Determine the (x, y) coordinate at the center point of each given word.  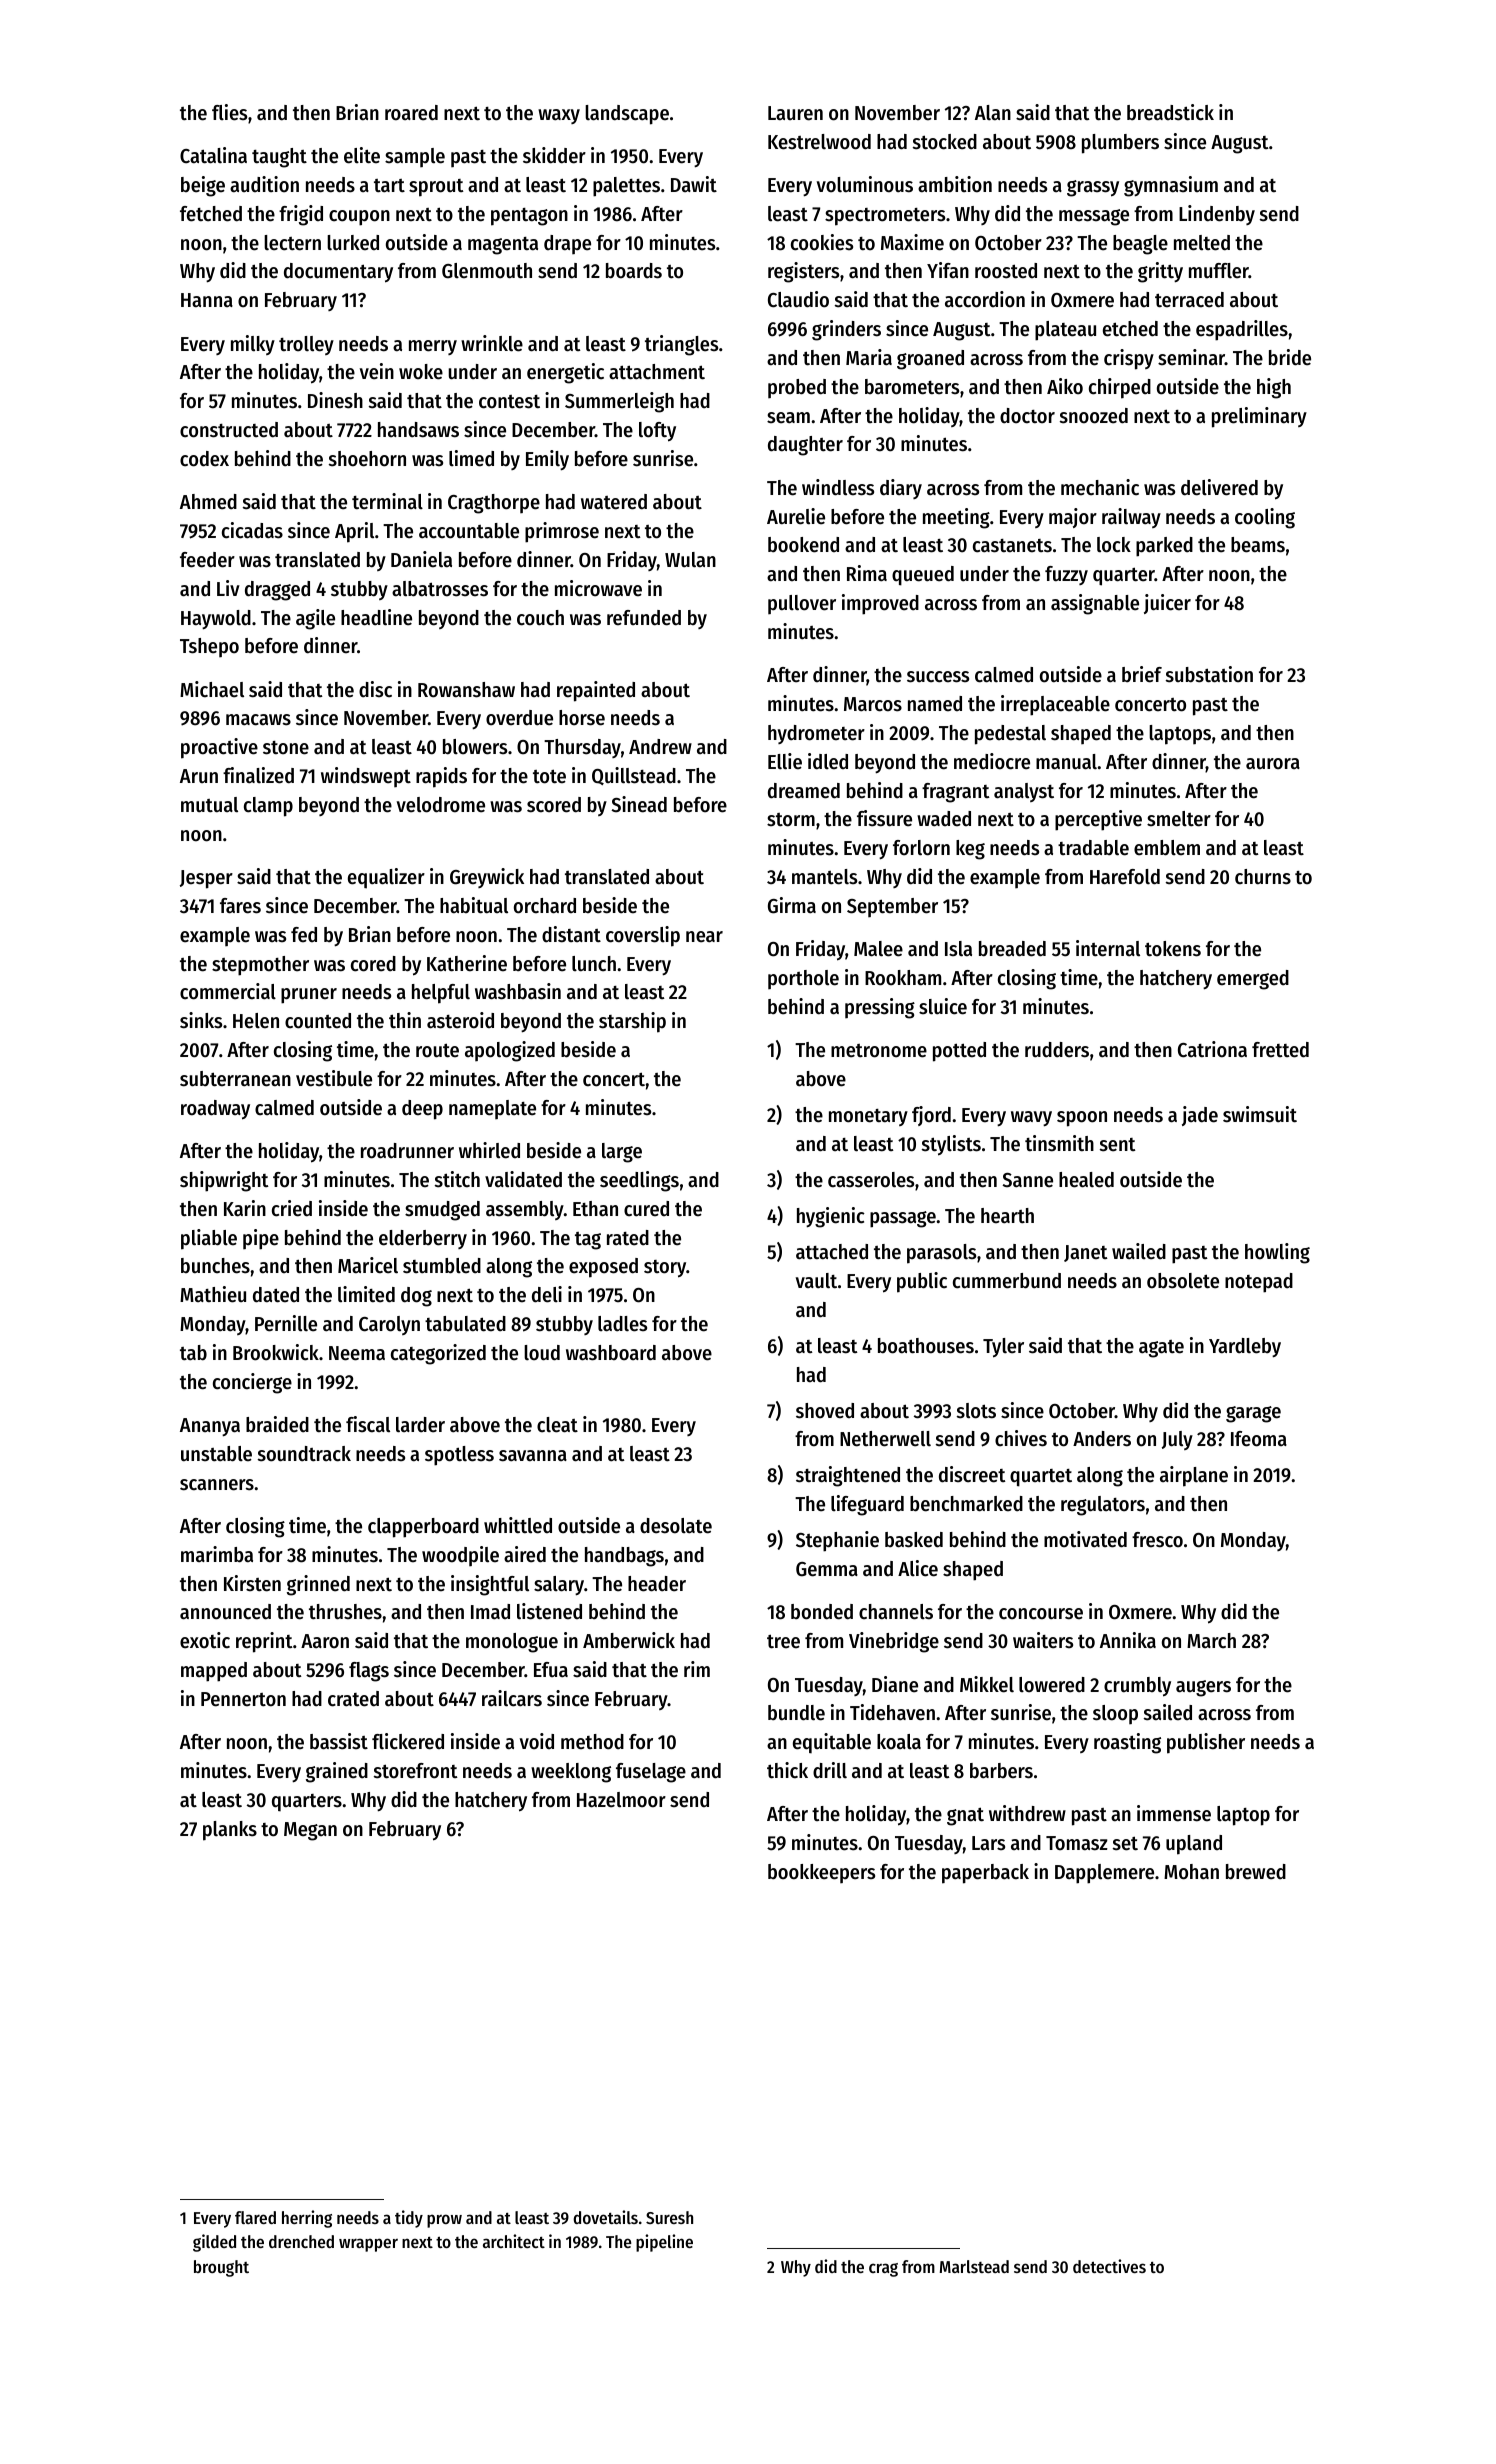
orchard (545, 906)
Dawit (694, 184)
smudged (442, 1211)
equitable (832, 1743)
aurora (1273, 764)
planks (230, 1831)
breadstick (1170, 112)
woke (421, 372)
